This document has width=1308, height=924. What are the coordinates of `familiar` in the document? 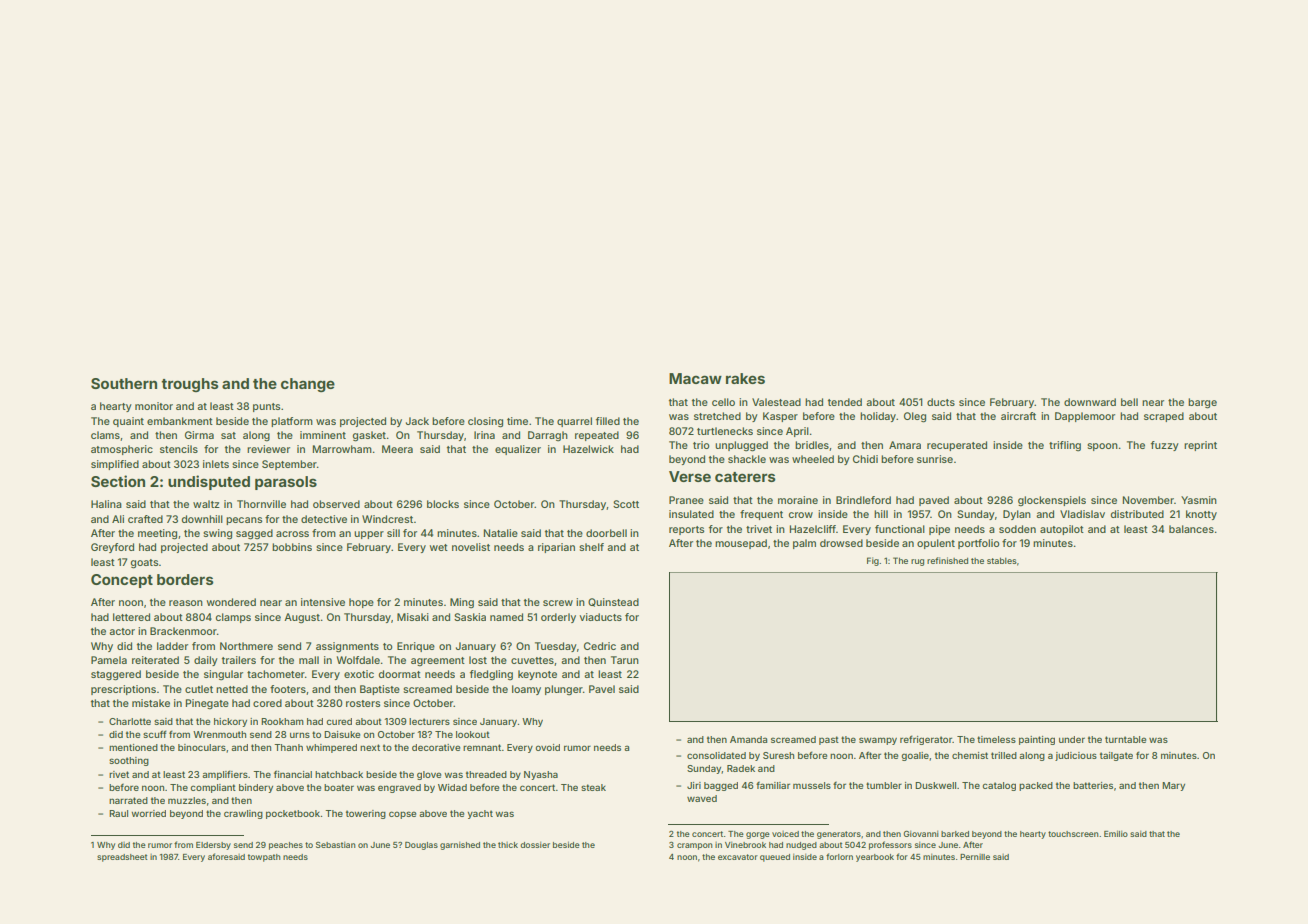 It's located at (773, 785).
